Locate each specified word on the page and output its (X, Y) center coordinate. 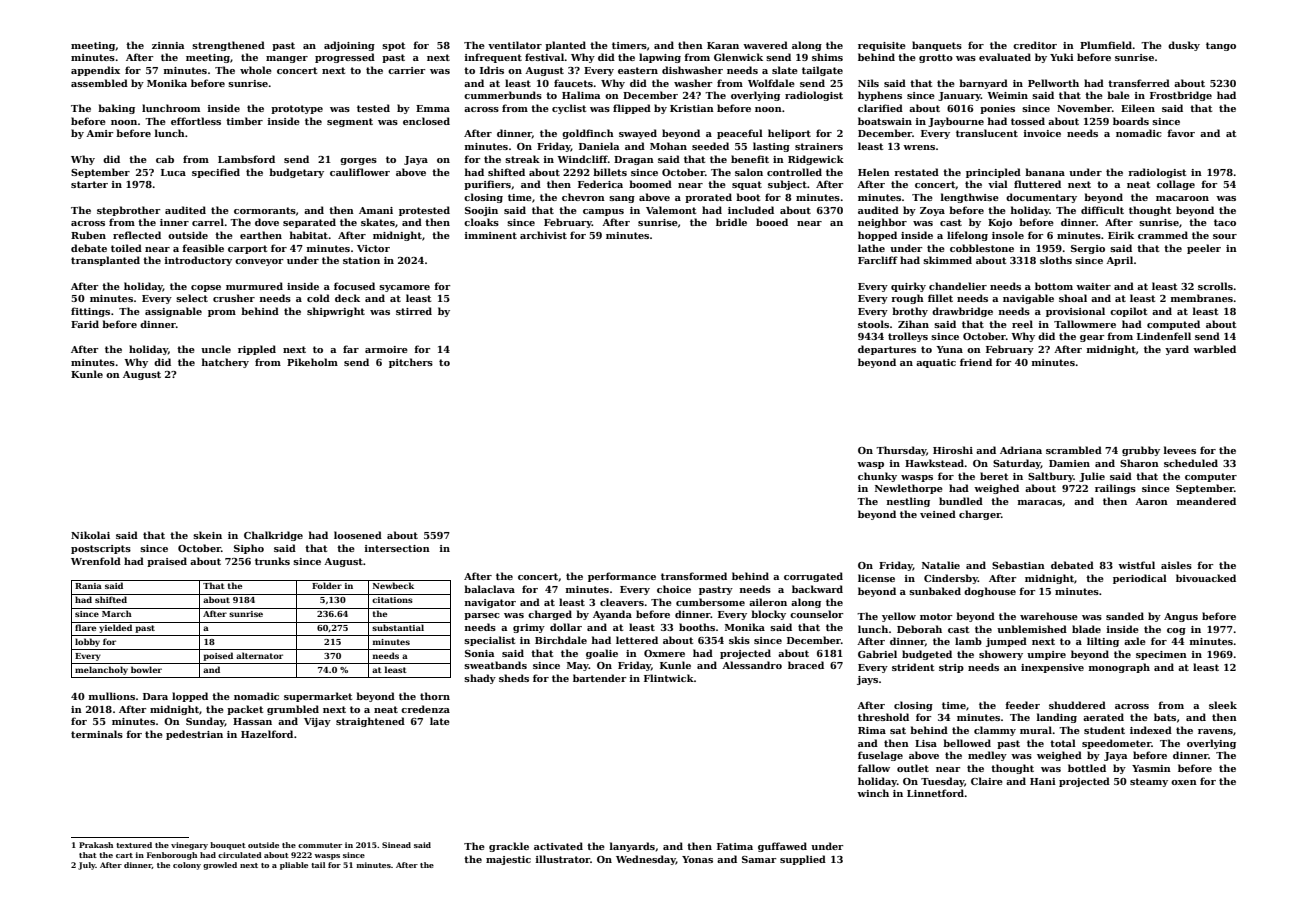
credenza (425, 709)
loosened (358, 535)
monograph (1119, 668)
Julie (1092, 477)
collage (1176, 185)
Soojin (481, 211)
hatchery (225, 363)
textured (134, 845)
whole (256, 70)
